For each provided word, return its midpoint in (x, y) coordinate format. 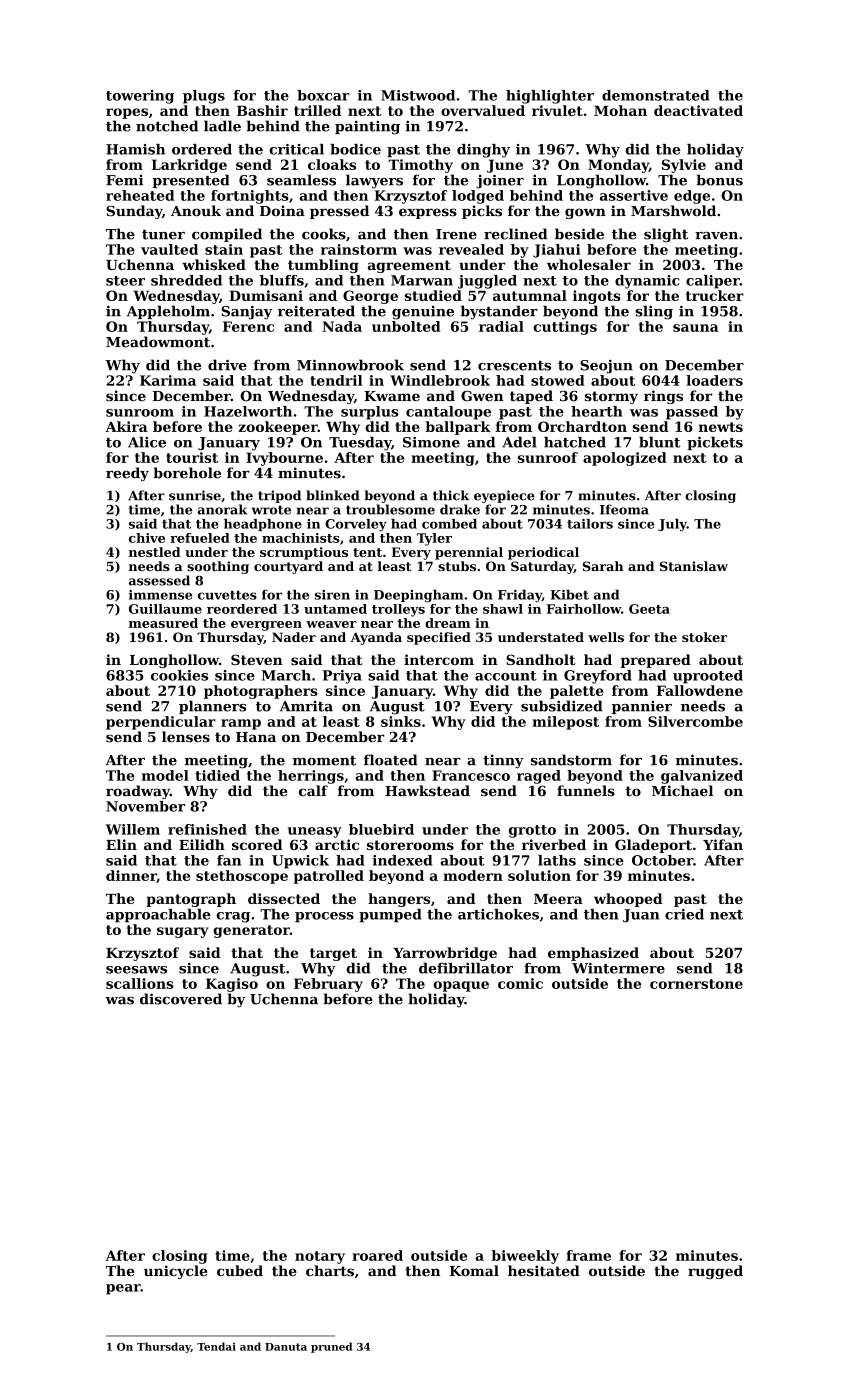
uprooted (708, 677)
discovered (181, 999)
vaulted (169, 249)
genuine (423, 313)
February (328, 985)
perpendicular (161, 723)
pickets (715, 443)
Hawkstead (427, 790)
